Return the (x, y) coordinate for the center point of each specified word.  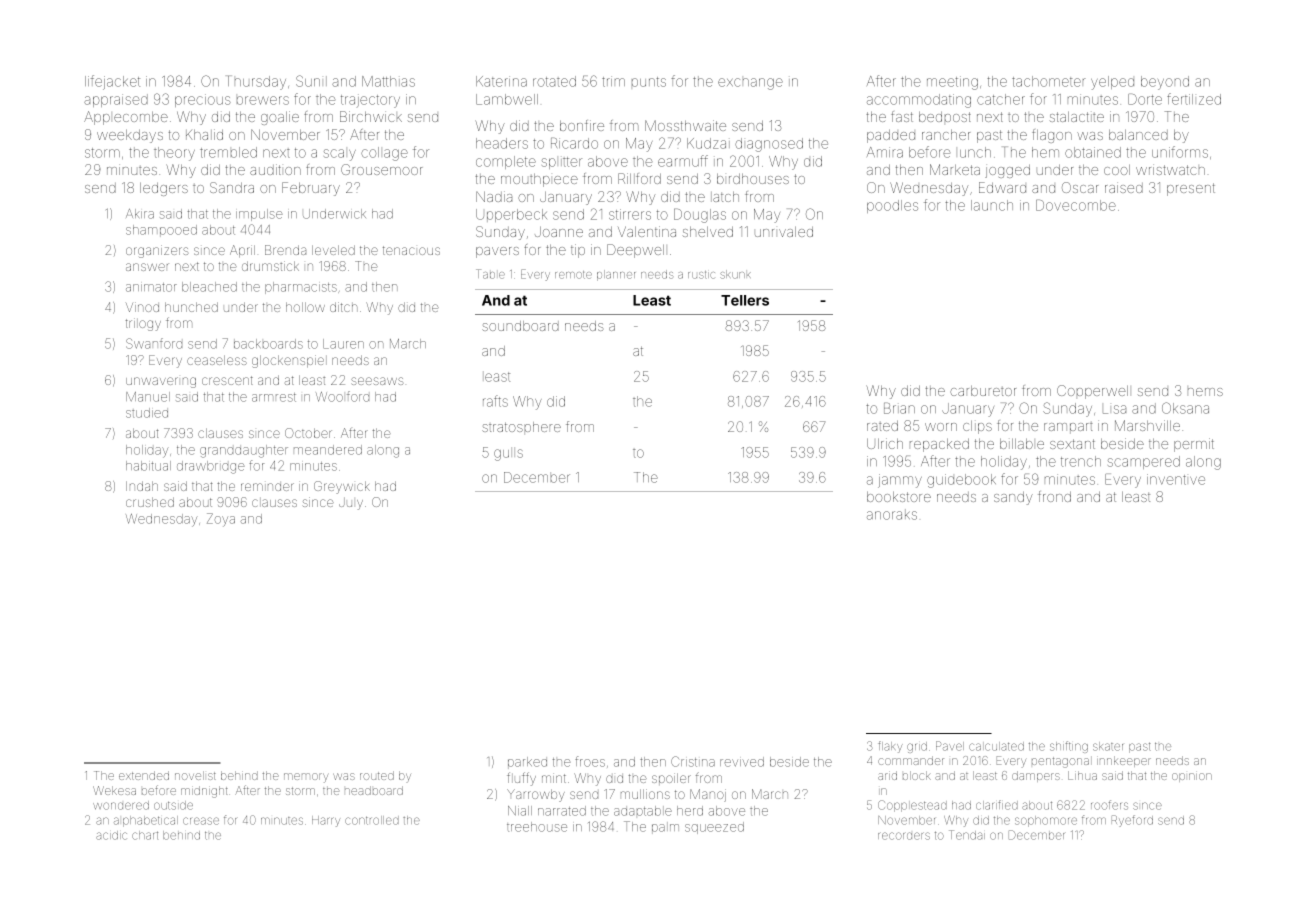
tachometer (1049, 81)
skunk (735, 274)
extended (144, 775)
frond (1054, 496)
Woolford (342, 396)
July (351, 504)
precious (203, 100)
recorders (904, 836)
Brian (899, 408)
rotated (554, 81)
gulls (508, 455)
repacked (939, 445)
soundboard (520, 326)
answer (147, 267)
